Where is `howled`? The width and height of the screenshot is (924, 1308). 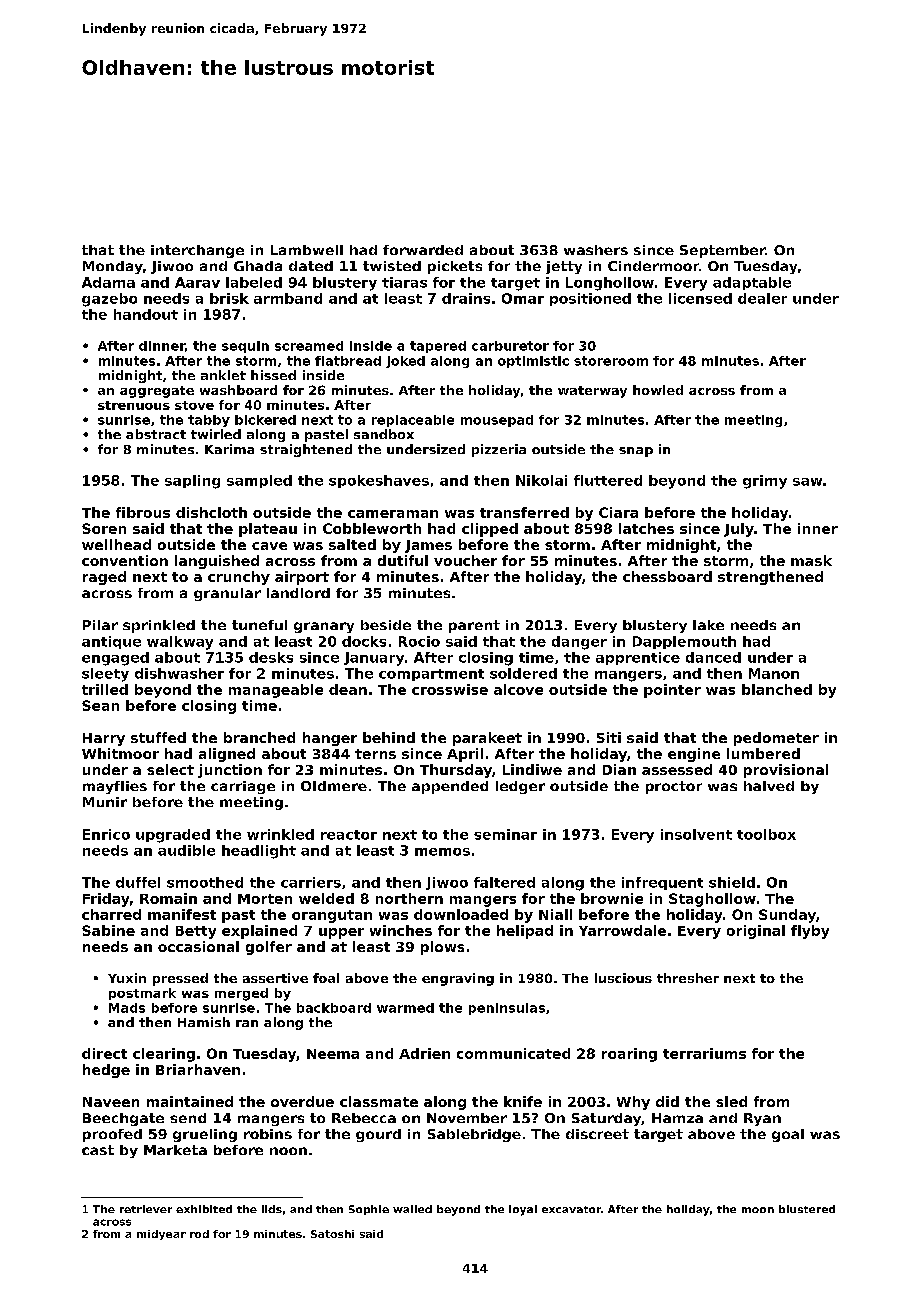 howled is located at coordinates (658, 390).
